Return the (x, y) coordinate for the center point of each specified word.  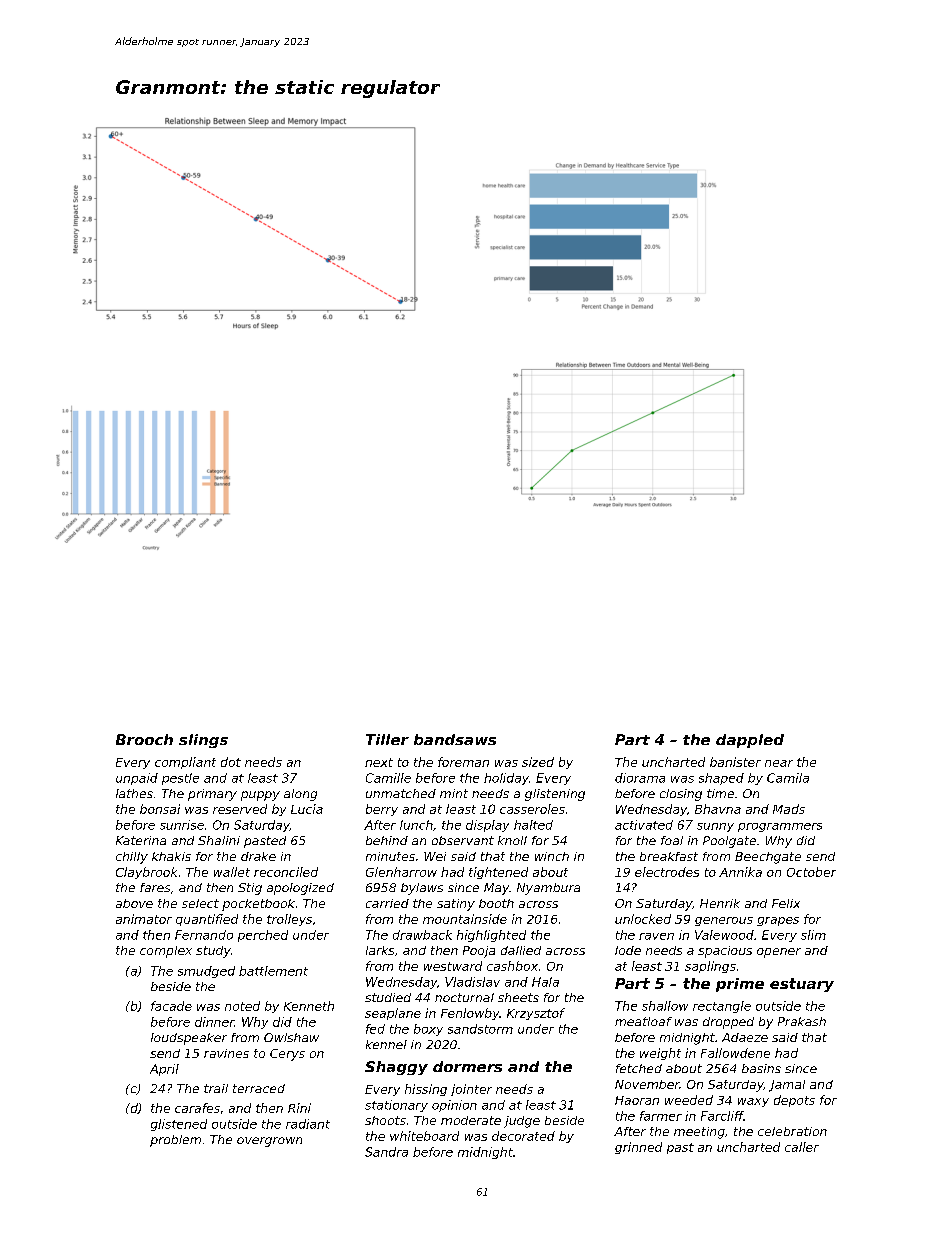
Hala (545, 982)
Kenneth (309, 1006)
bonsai (160, 809)
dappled (750, 741)
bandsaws (455, 739)
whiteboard (424, 1136)
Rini (299, 1108)
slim (813, 935)
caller (802, 1147)
